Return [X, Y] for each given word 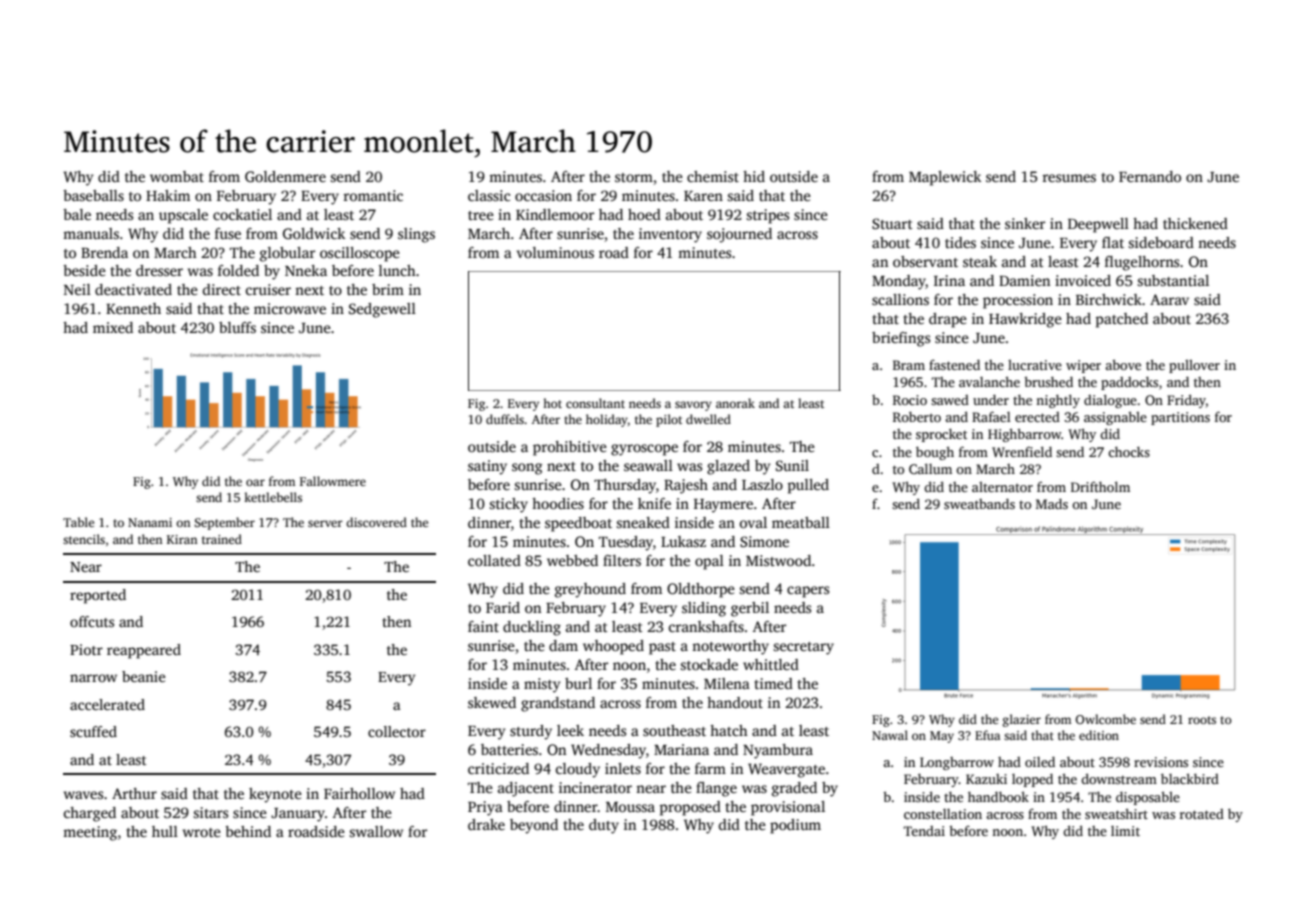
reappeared [144, 651]
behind [248, 831]
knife [654, 503]
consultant [595, 403]
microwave [290, 308]
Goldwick [314, 233]
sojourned [739, 235]
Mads [1052, 503]
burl [578, 683]
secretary [803, 648]
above [1123, 364]
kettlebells [273, 497]
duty [604, 826]
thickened [1195, 223]
